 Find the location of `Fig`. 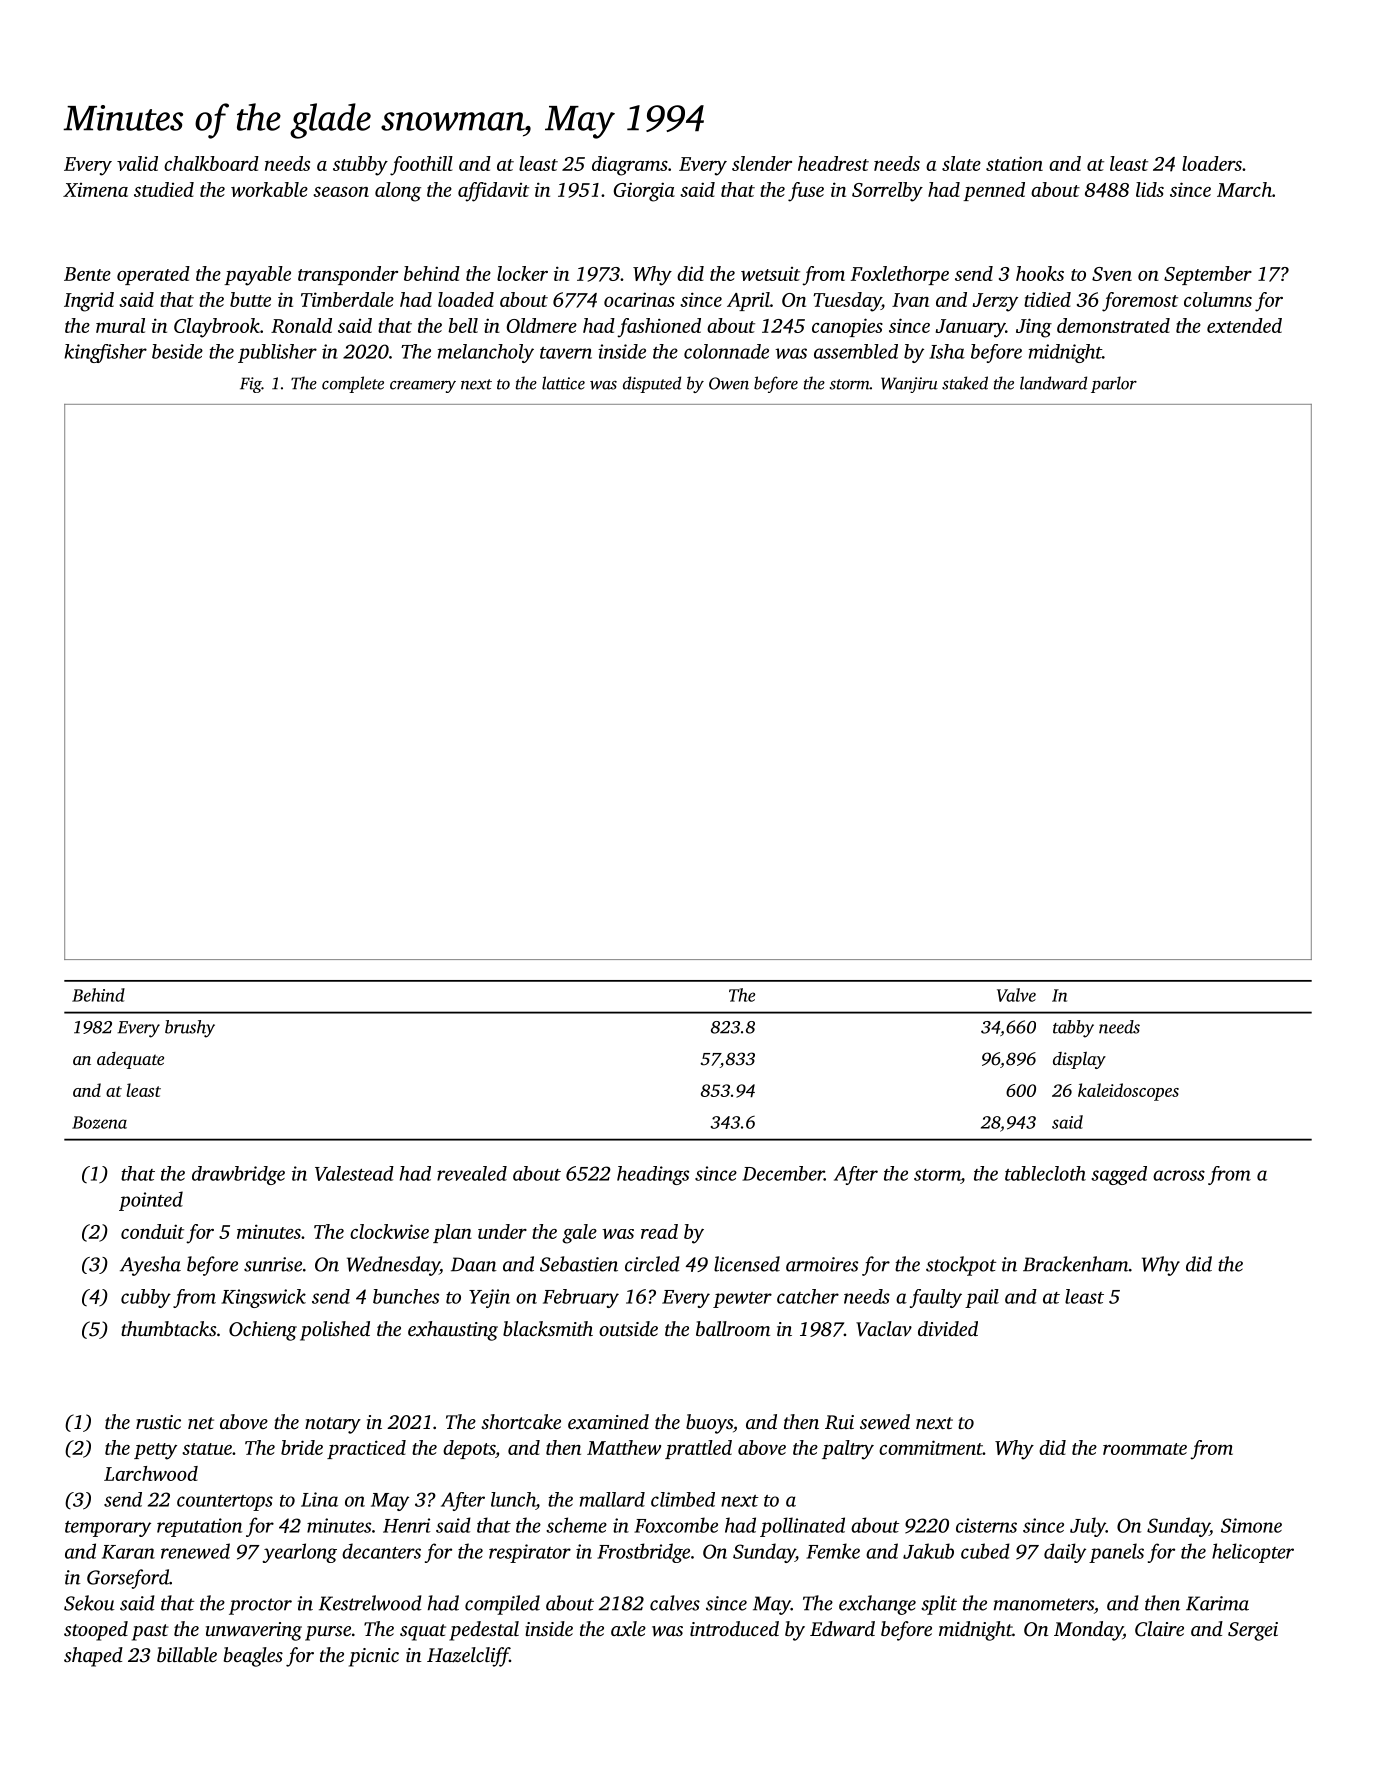

Fig is located at coordinates (251, 385).
